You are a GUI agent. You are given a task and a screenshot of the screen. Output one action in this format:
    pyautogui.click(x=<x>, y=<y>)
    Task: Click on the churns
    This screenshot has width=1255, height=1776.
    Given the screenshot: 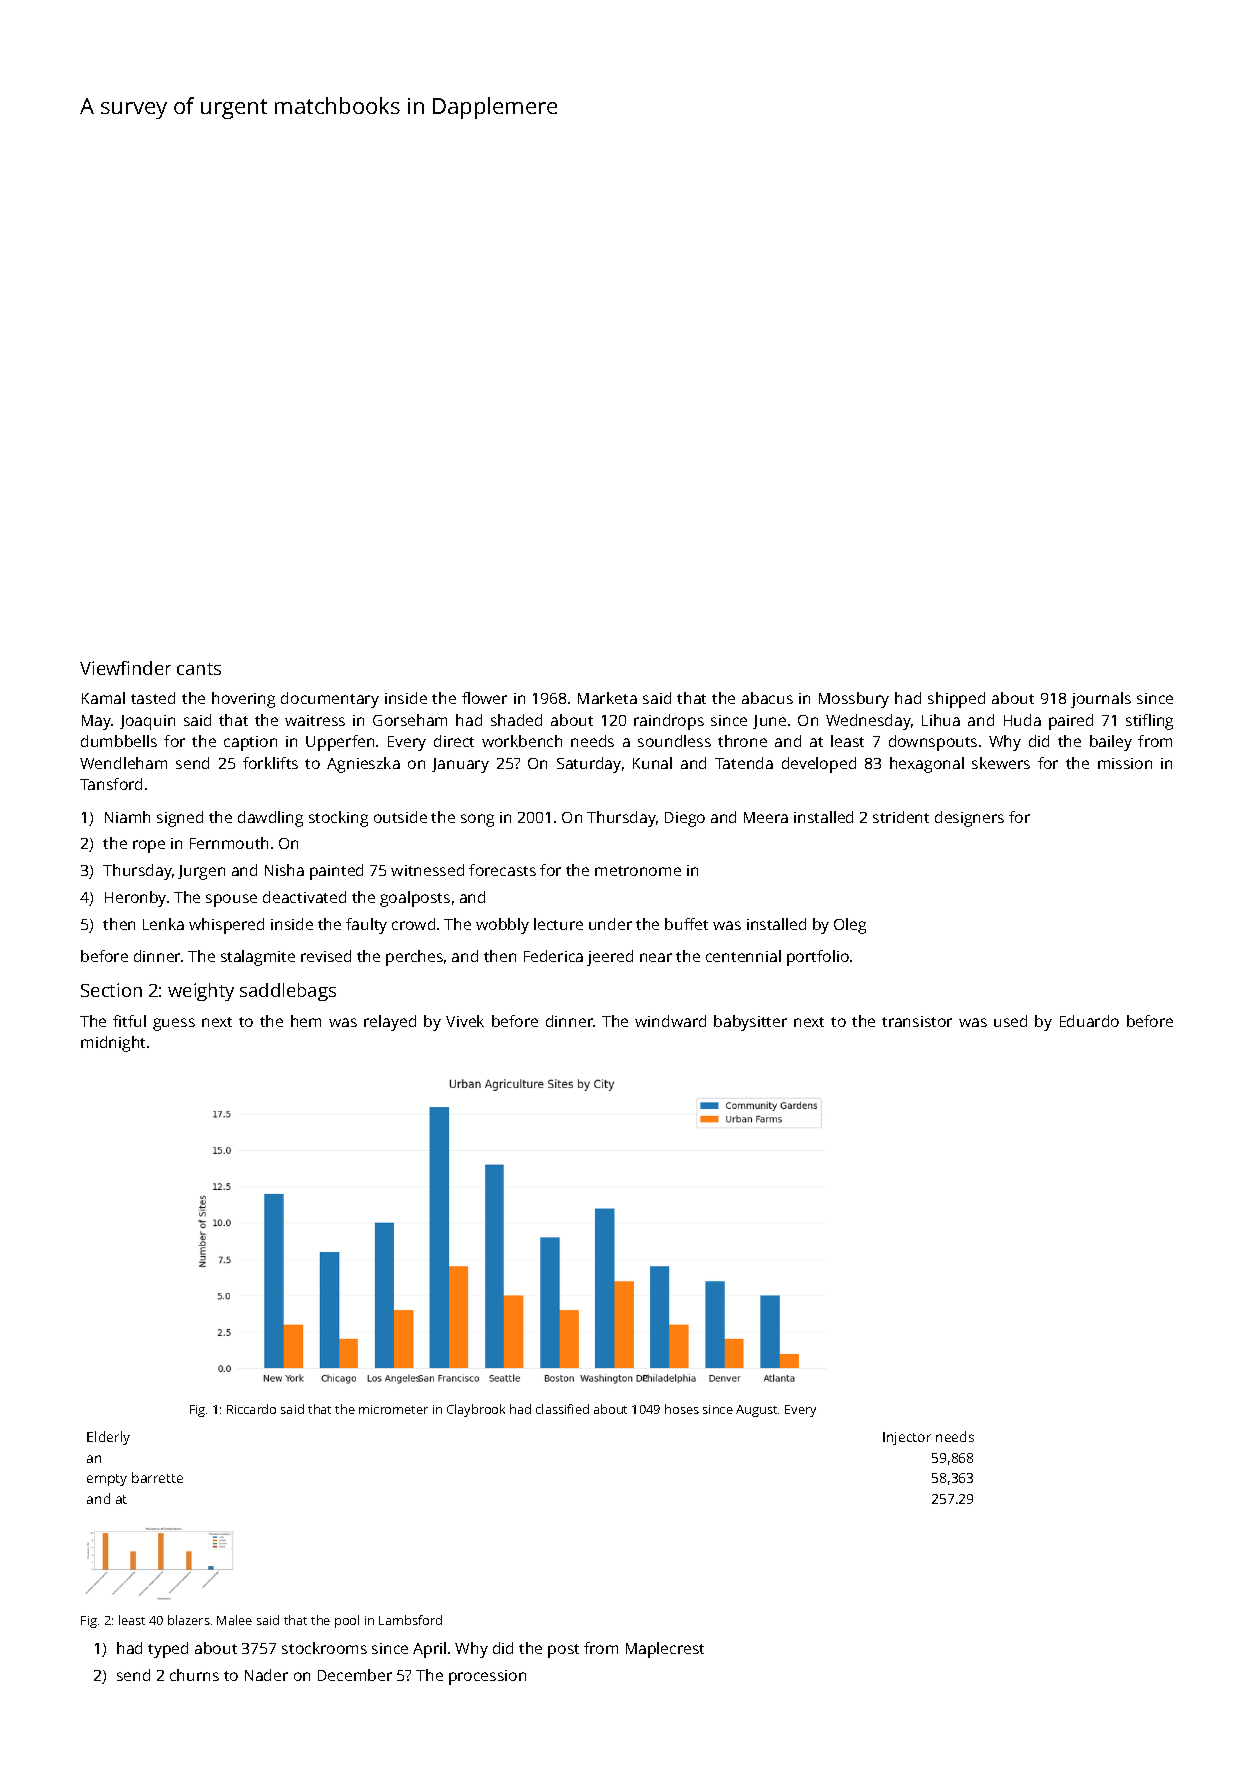 What is the action you would take?
    pyautogui.click(x=194, y=1675)
